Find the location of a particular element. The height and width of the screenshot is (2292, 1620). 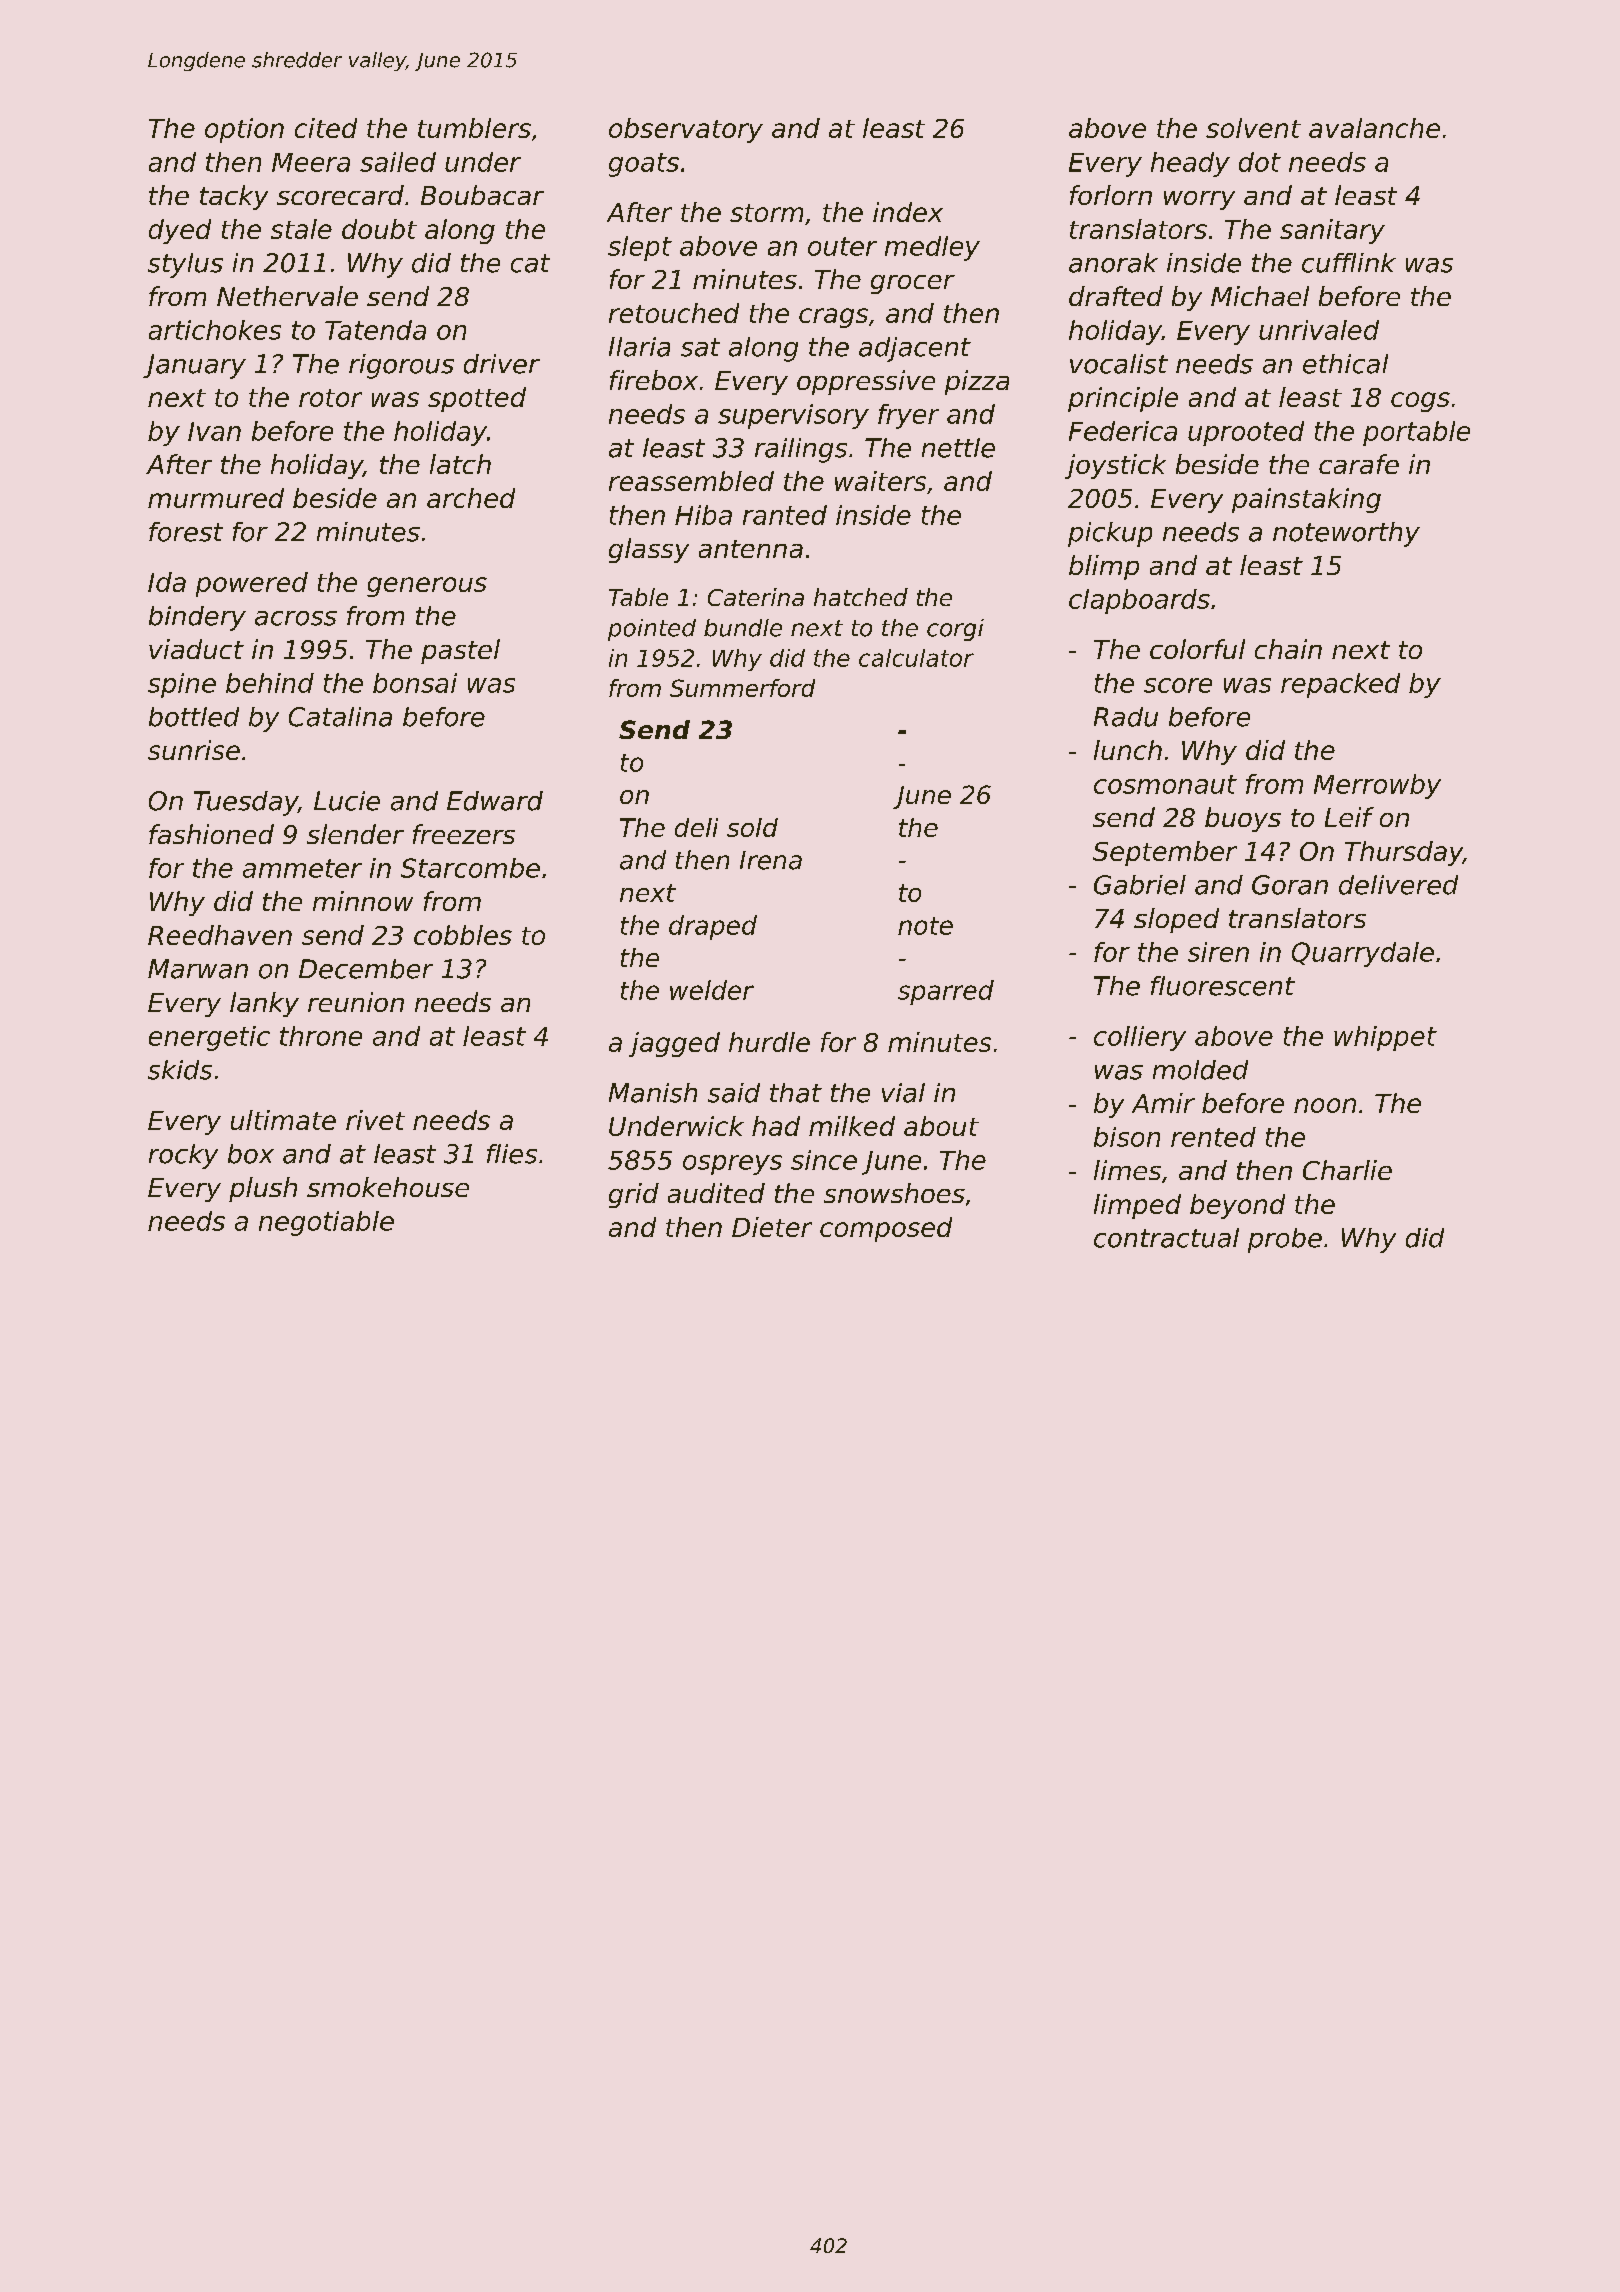

cogs is located at coordinates (1420, 402).
